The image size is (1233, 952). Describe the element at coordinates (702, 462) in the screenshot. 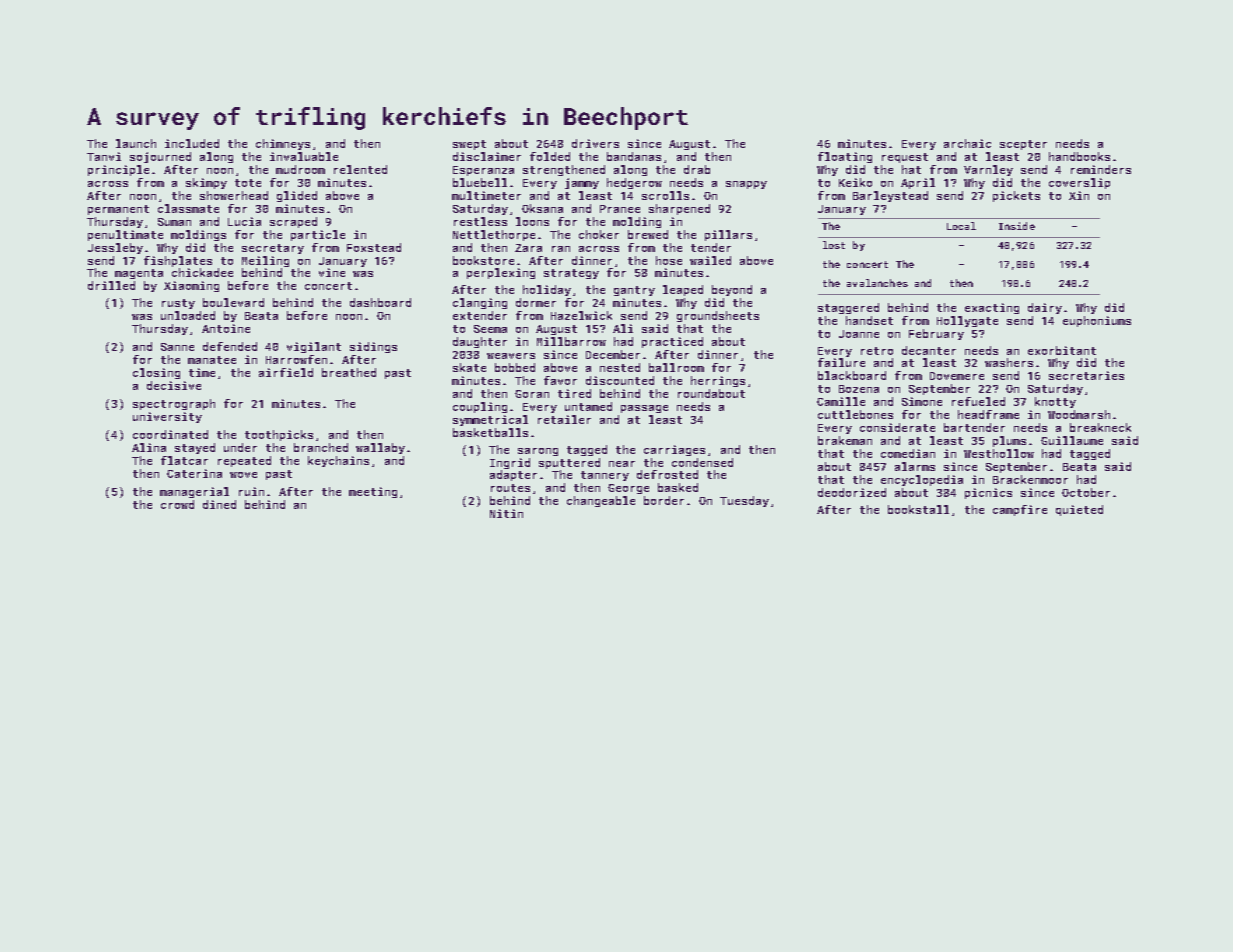

I see `condensed` at that location.
